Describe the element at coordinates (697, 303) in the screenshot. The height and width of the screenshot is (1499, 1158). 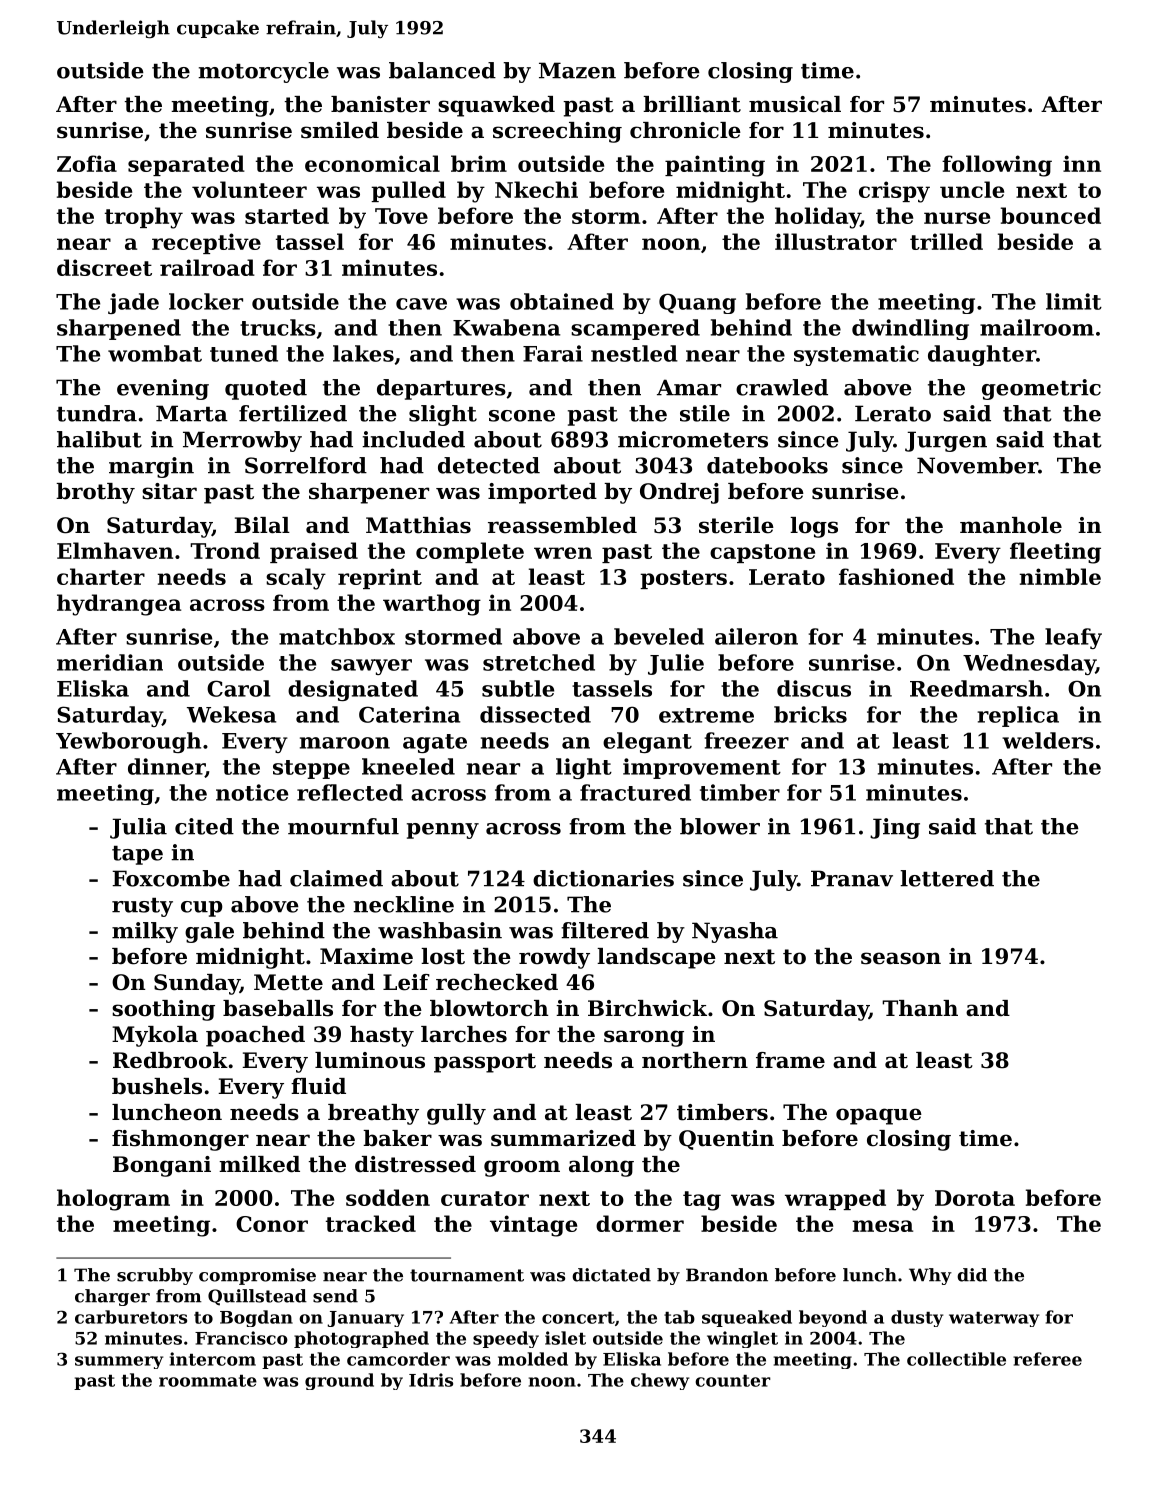
I see `Quang` at that location.
